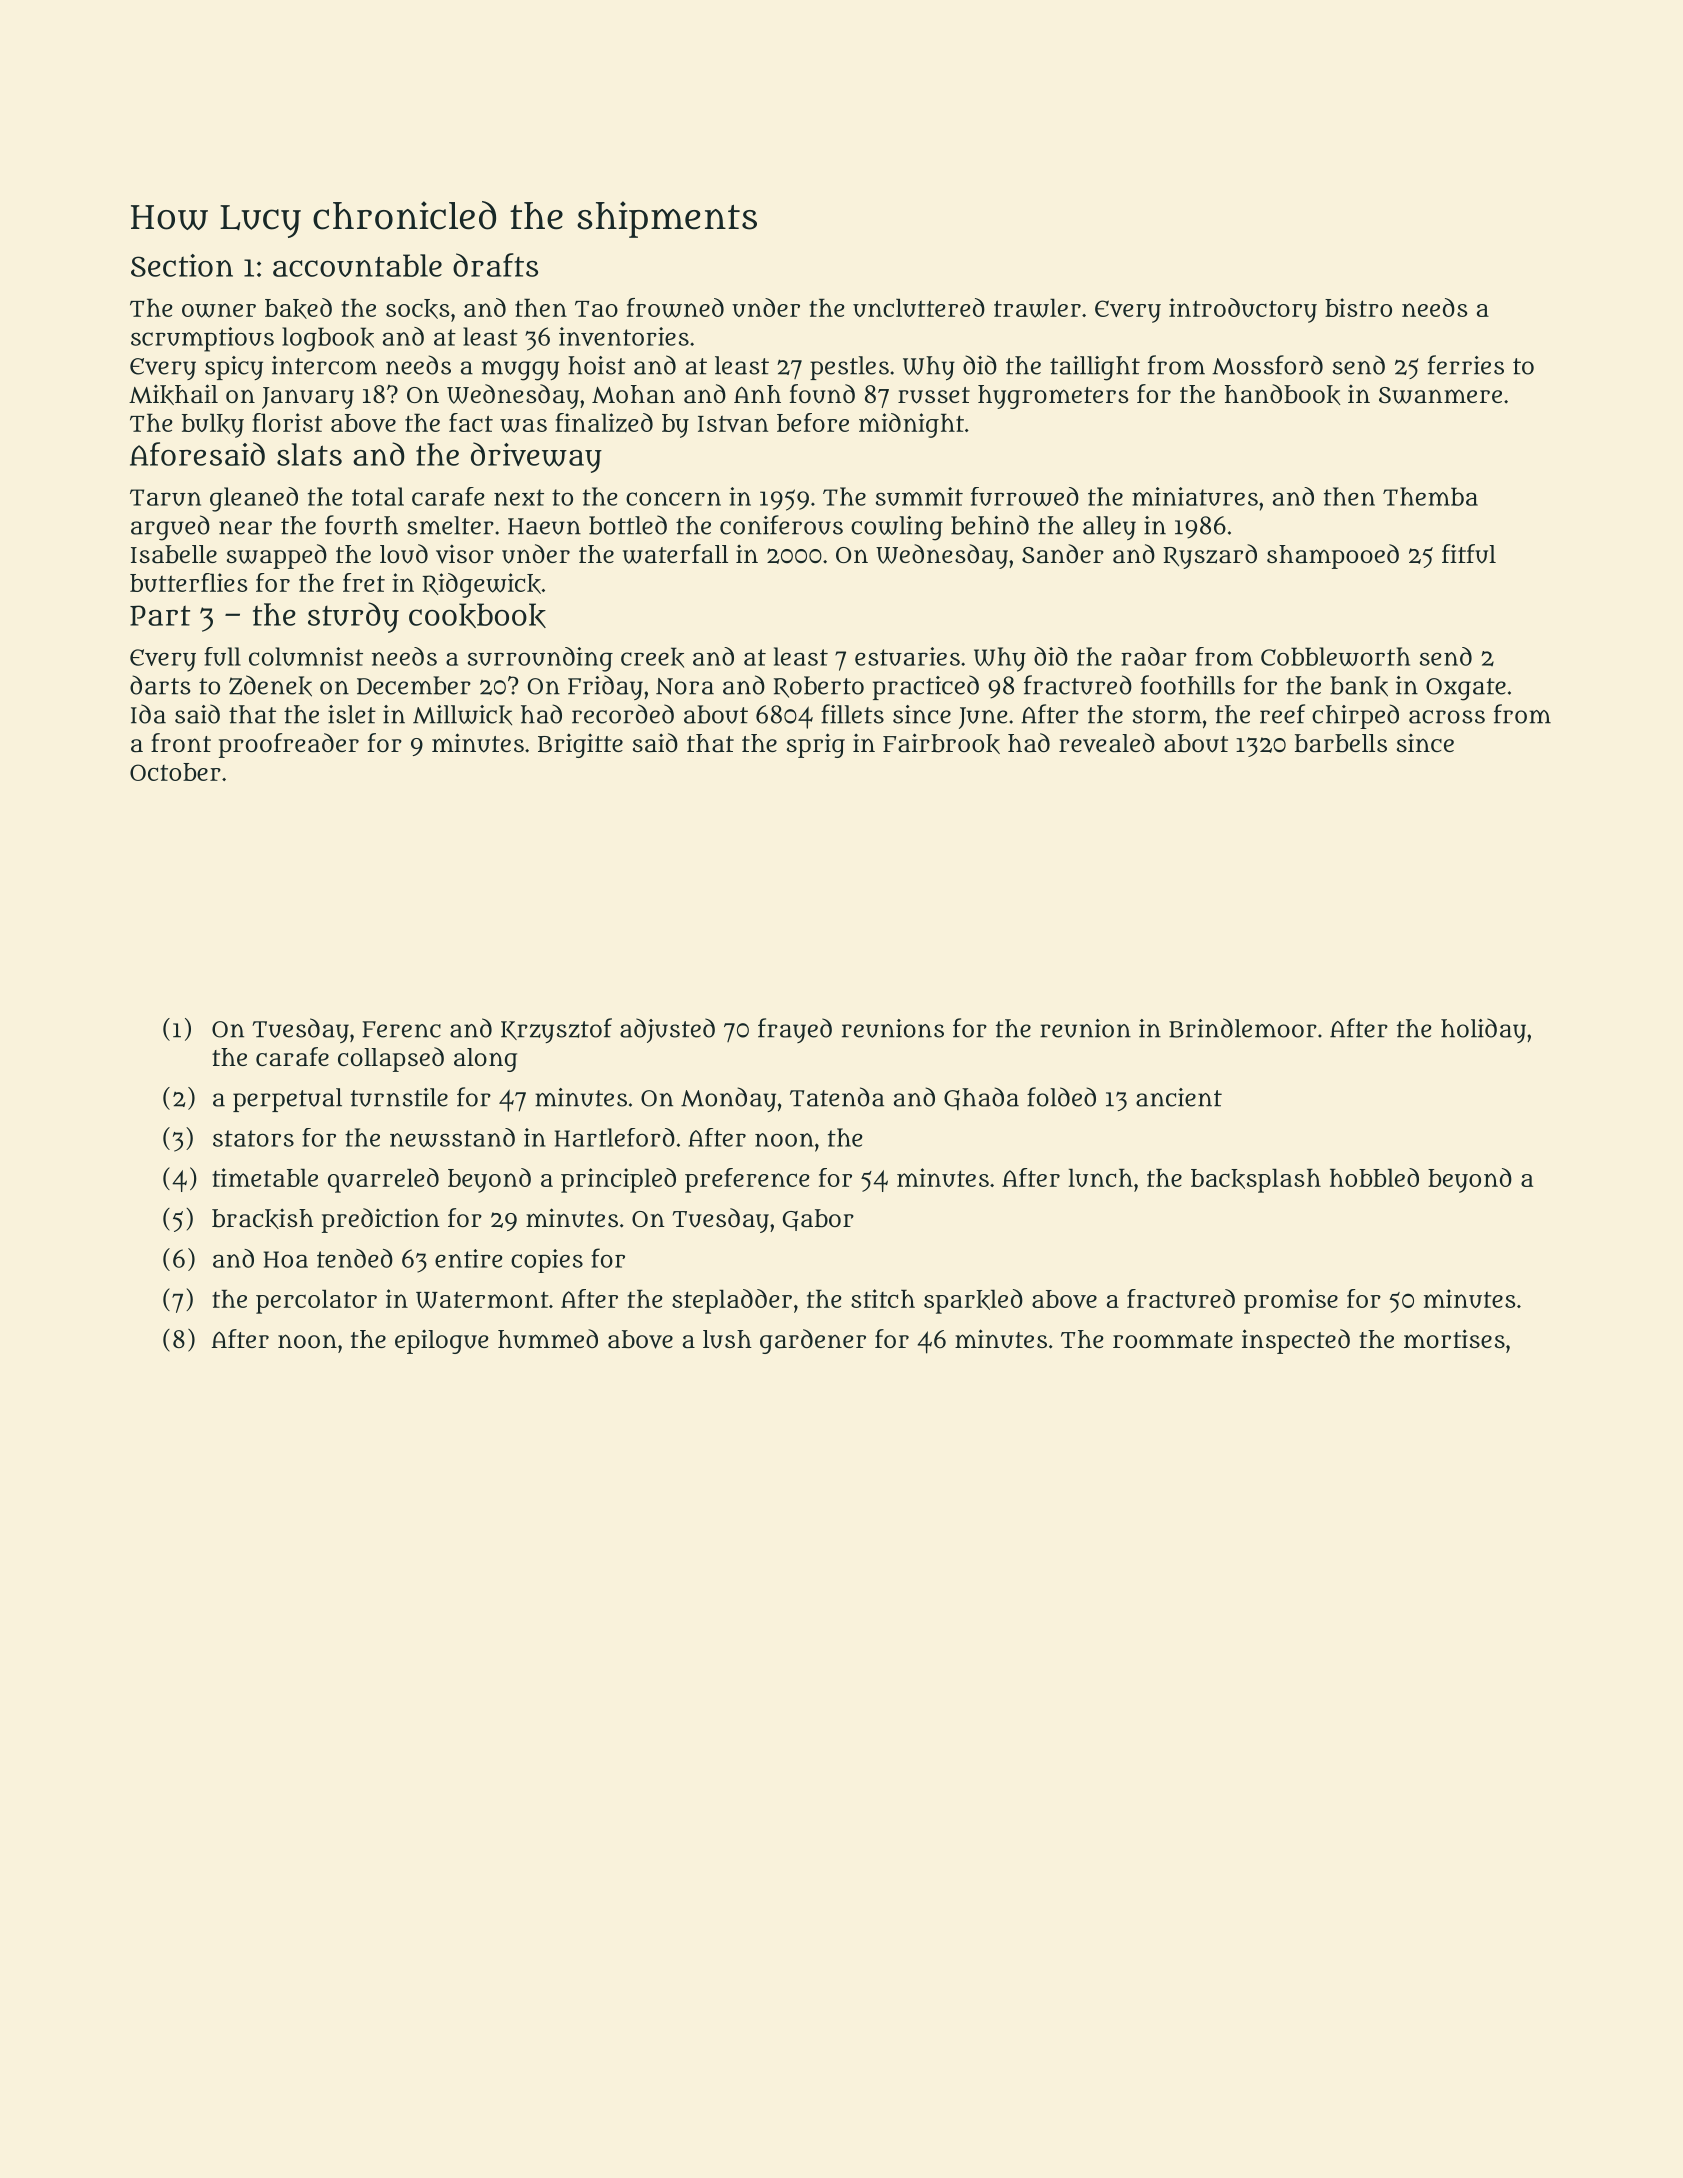 Image resolution: width=1683 pixels, height=2178 pixels. Describe the element at coordinates (675, 308) in the image. I see `frowned` at that location.
